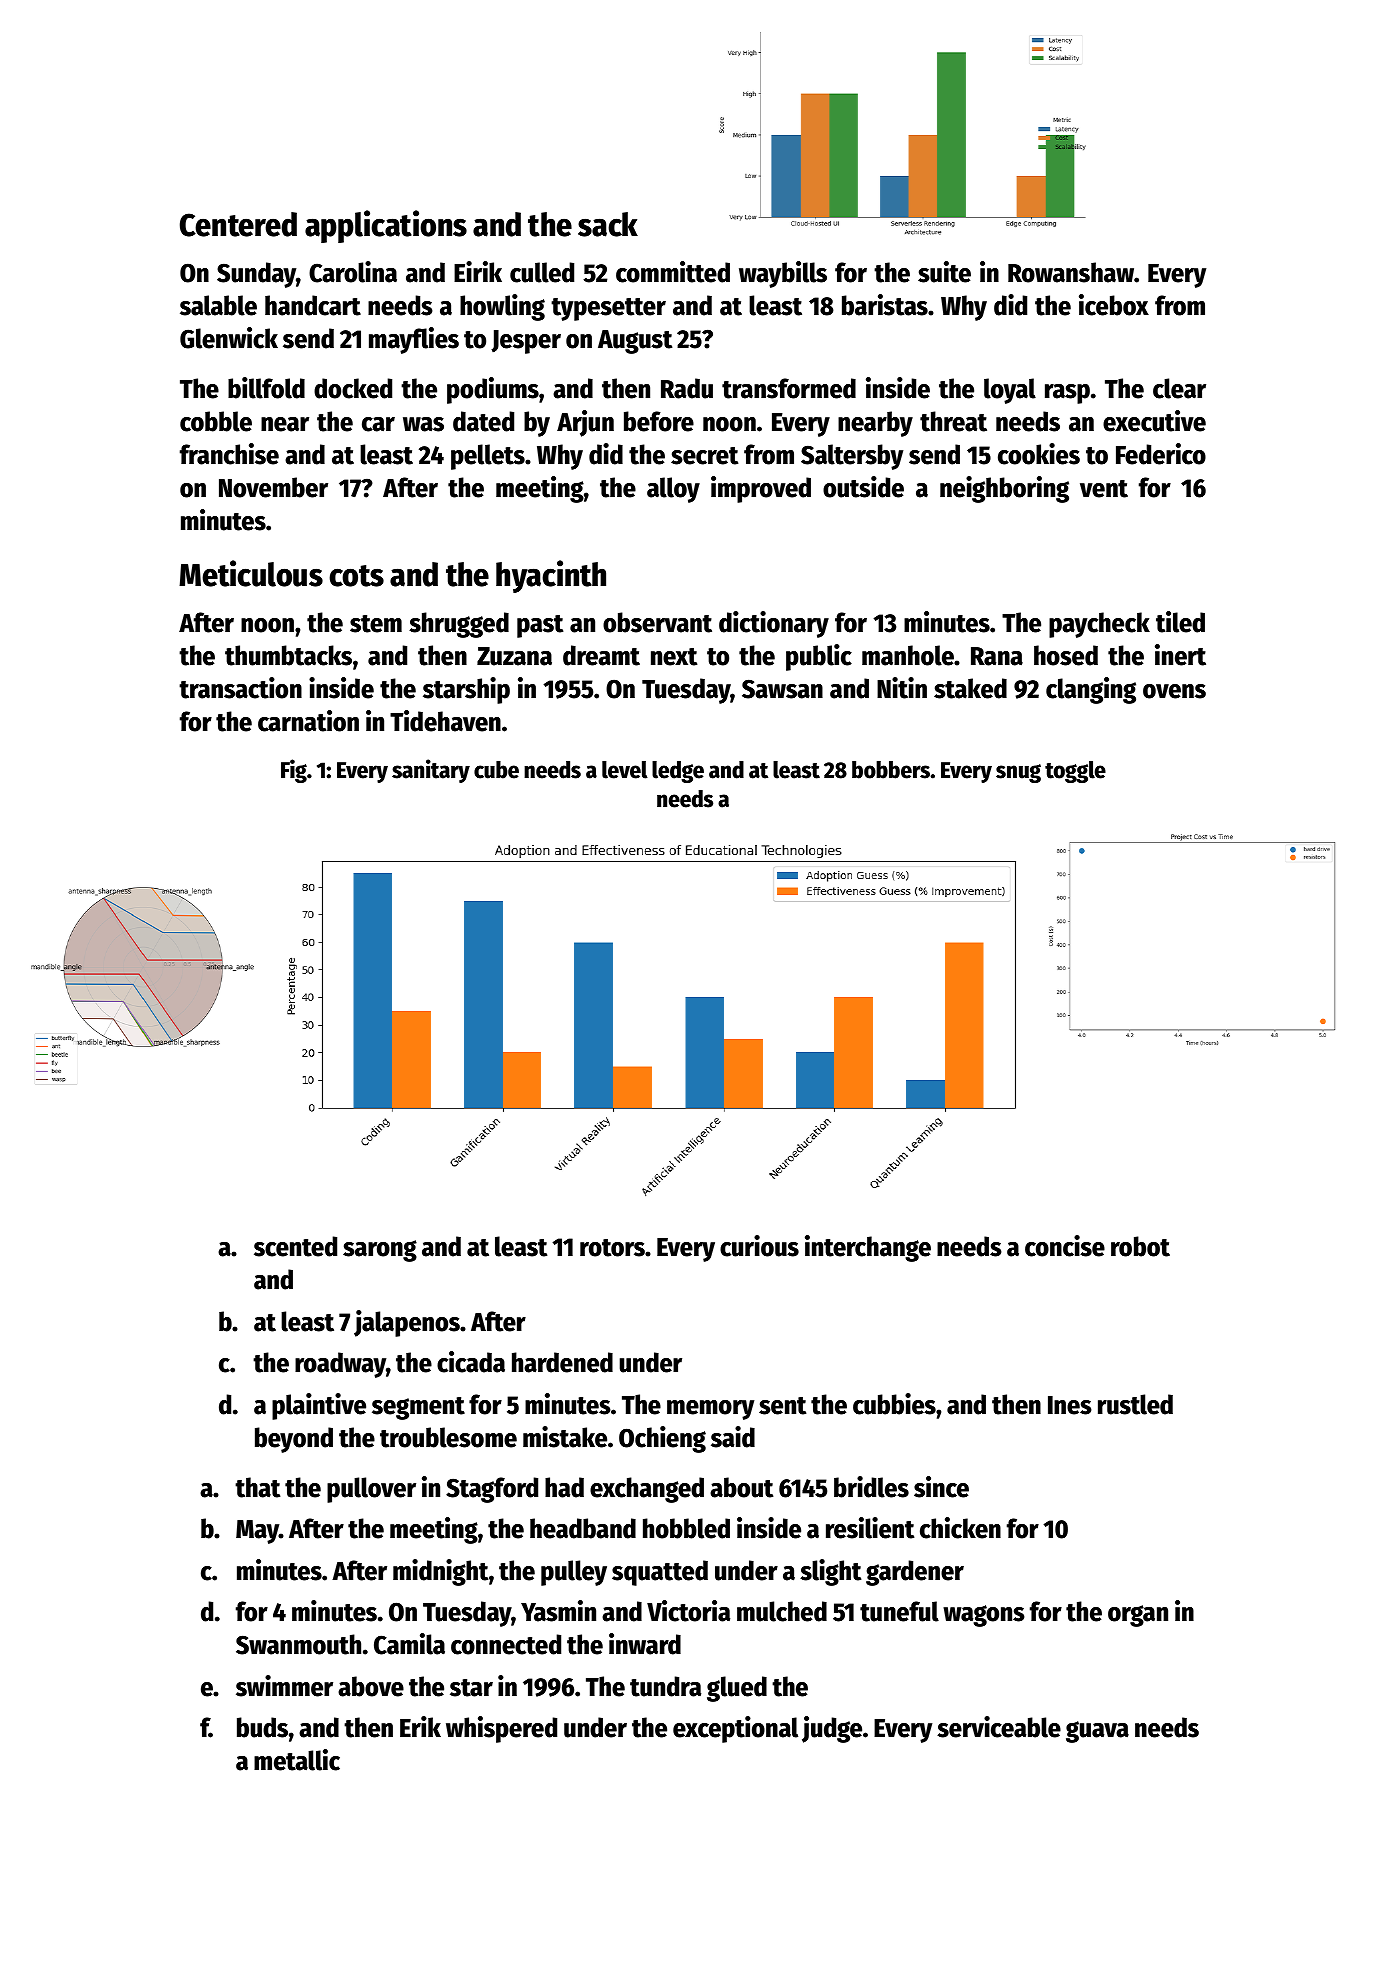 This page has height=1969, width=1386. I want to click on buds, so click(262, 1727).
